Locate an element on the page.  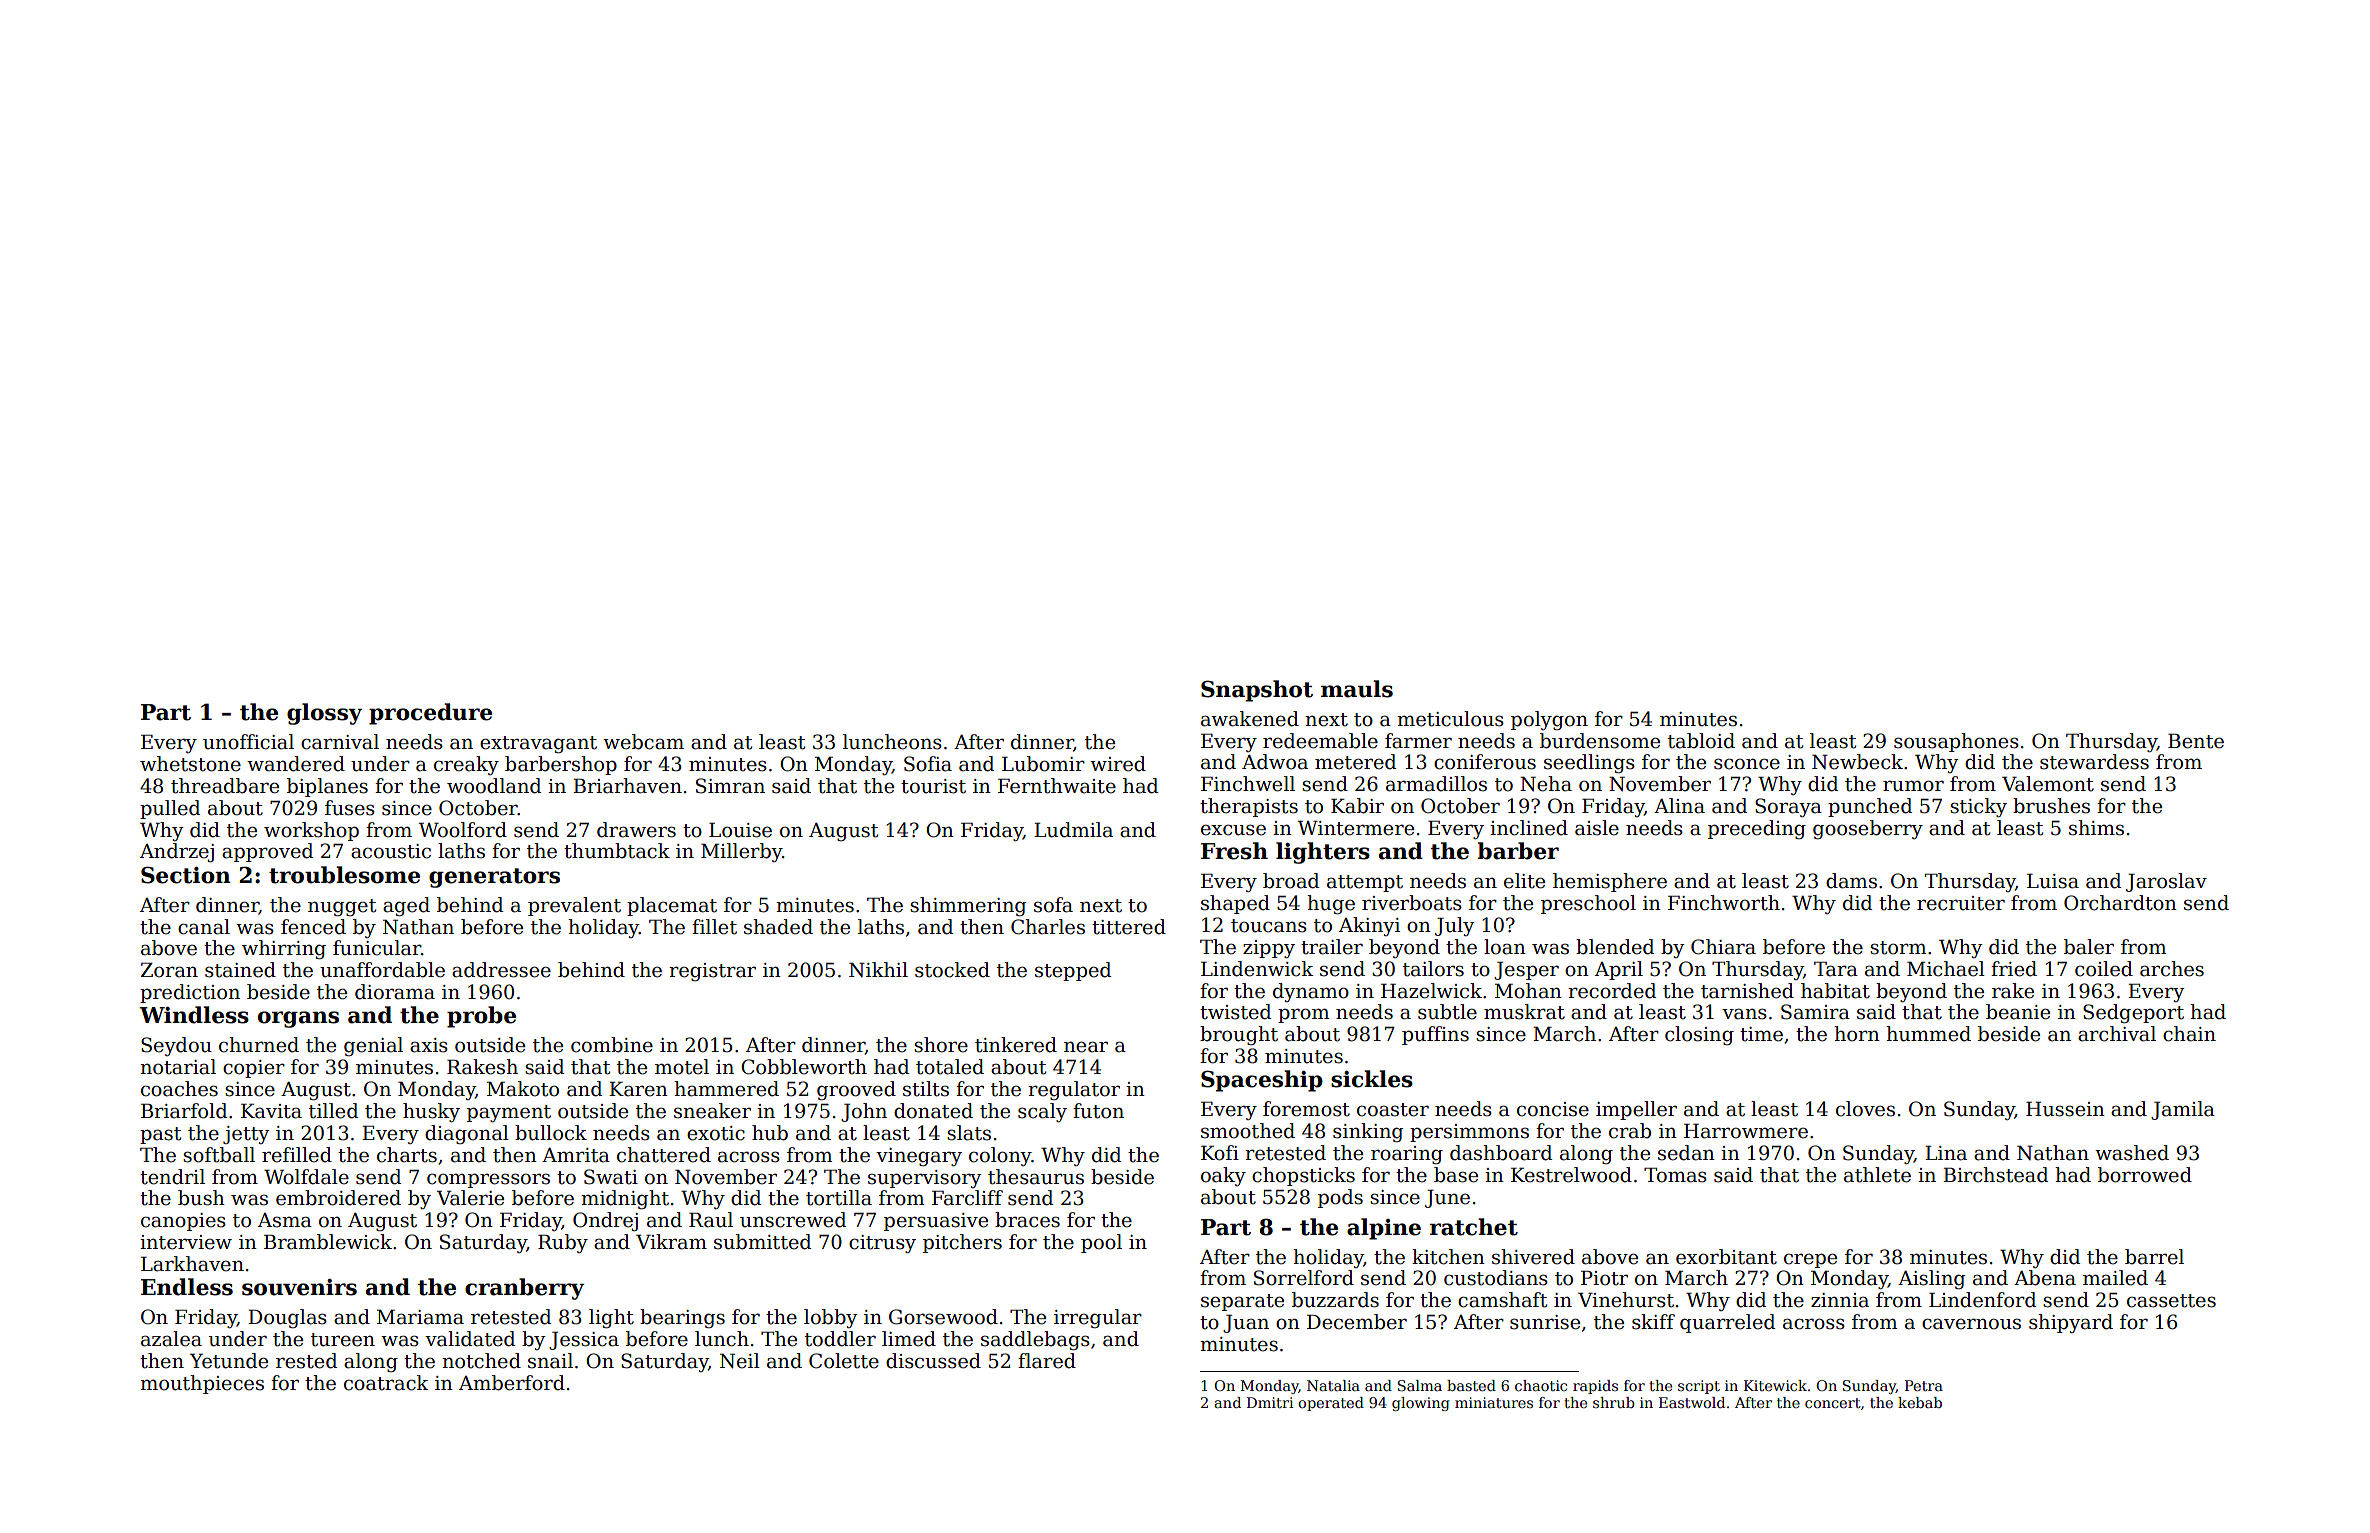
Amberford is located at coordinates (512, 1383).
